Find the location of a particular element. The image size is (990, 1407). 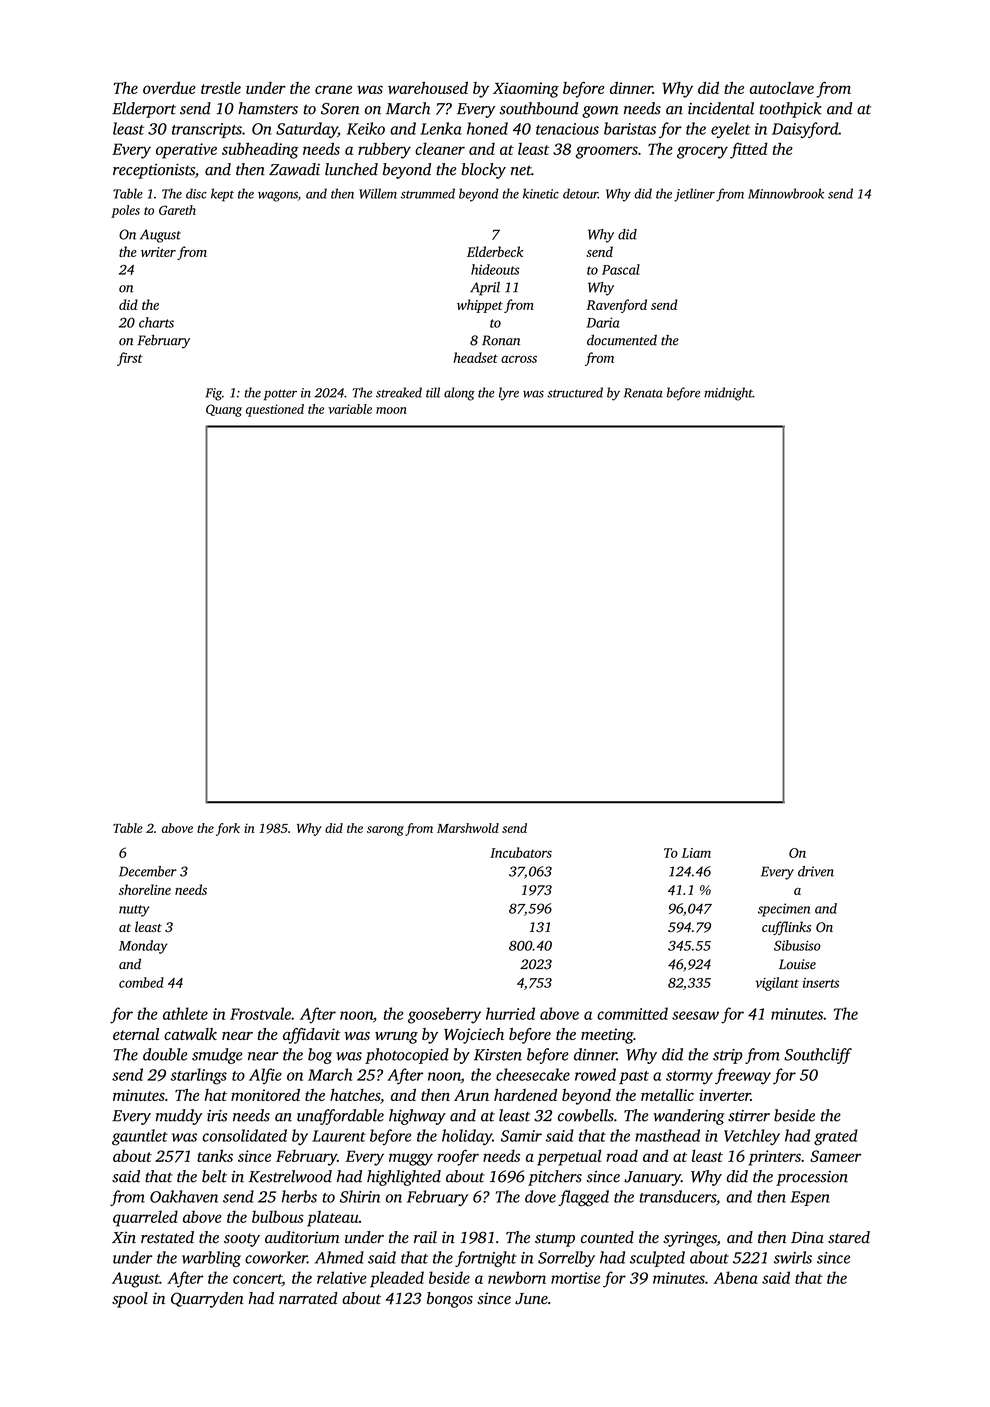

Elderport is located at coordinates (144, 110).
